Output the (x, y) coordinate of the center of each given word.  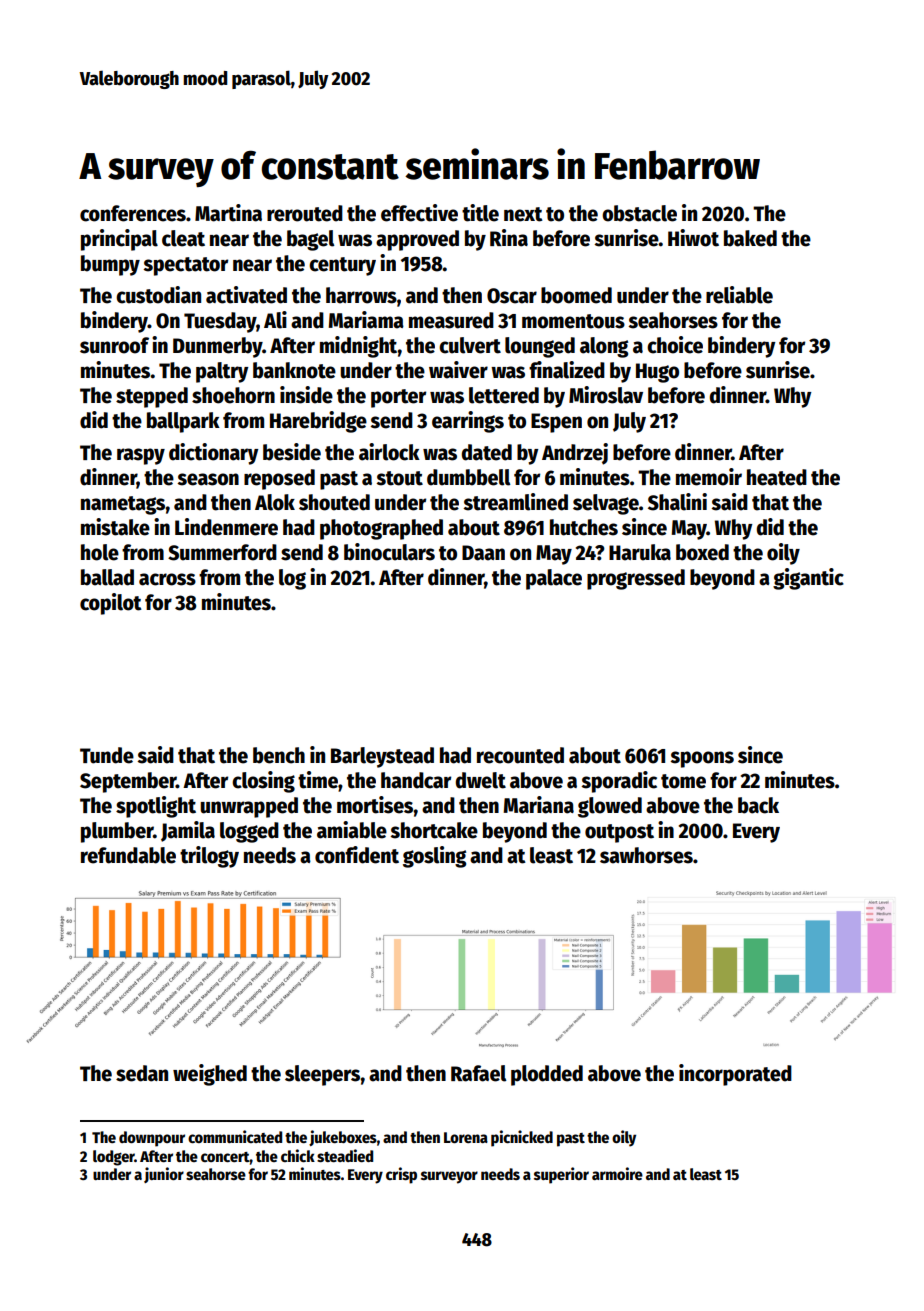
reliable (739, 295)
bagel (310, 240)
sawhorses (646, 855)
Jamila (188, 831)
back (758, 805)
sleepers (323, 1075)
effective (419, 213)
